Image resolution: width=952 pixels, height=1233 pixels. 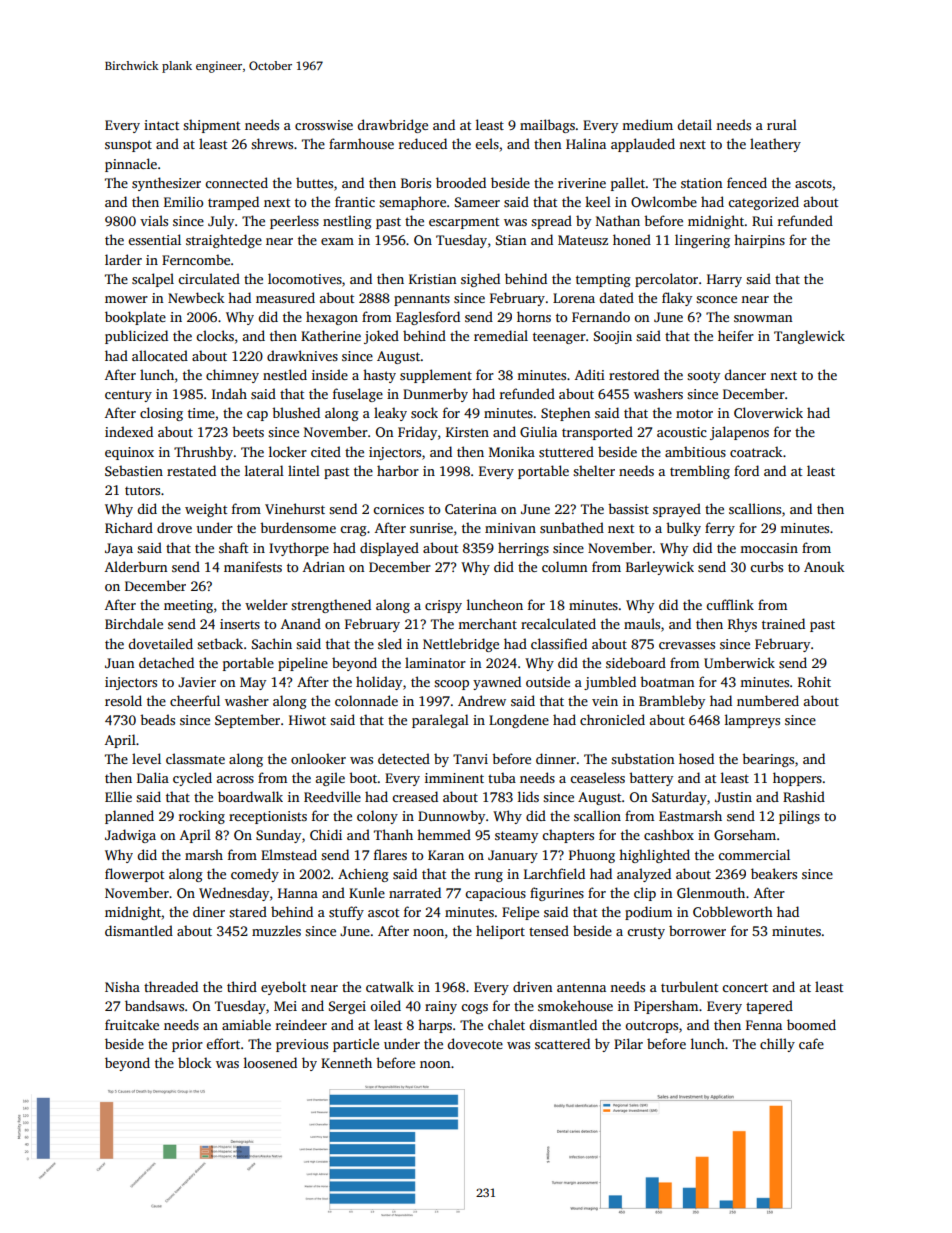 I want to click on flaky, so click(x=677, y=299).
